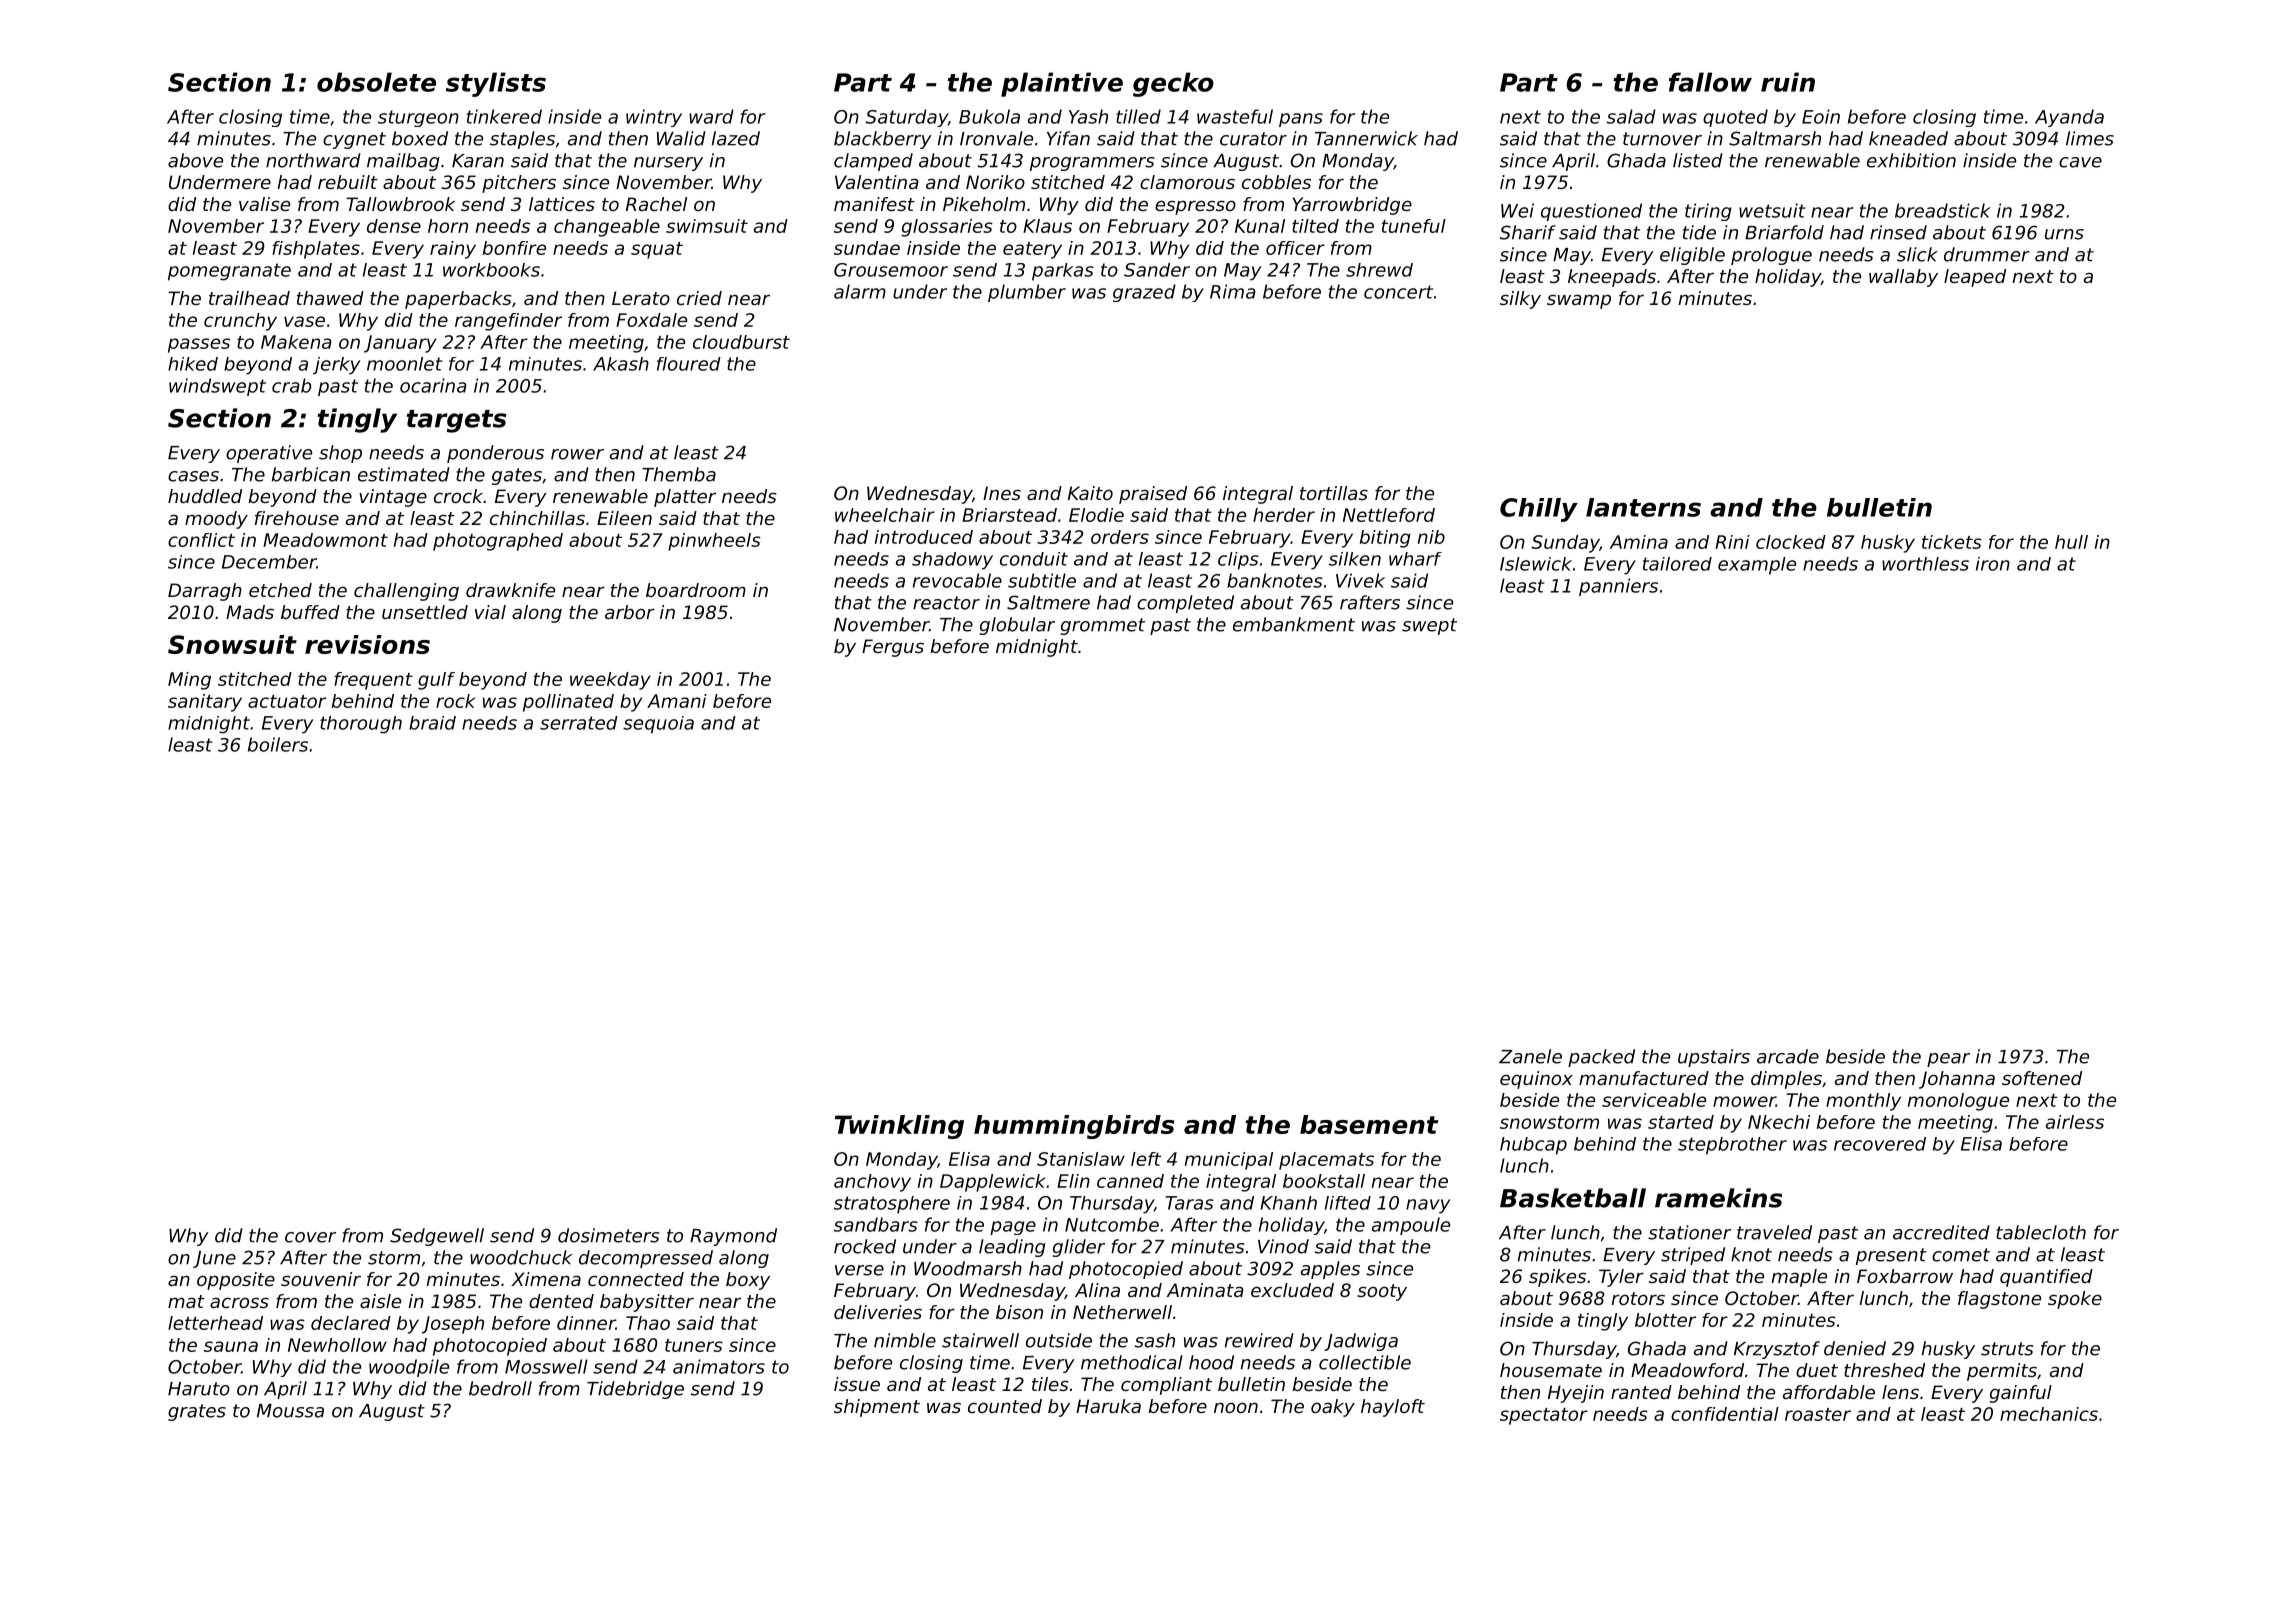  What do you see at coordinates (1643, 507) in the screenshot?
I see `lanterns` at bounding box center [1643, 507].
